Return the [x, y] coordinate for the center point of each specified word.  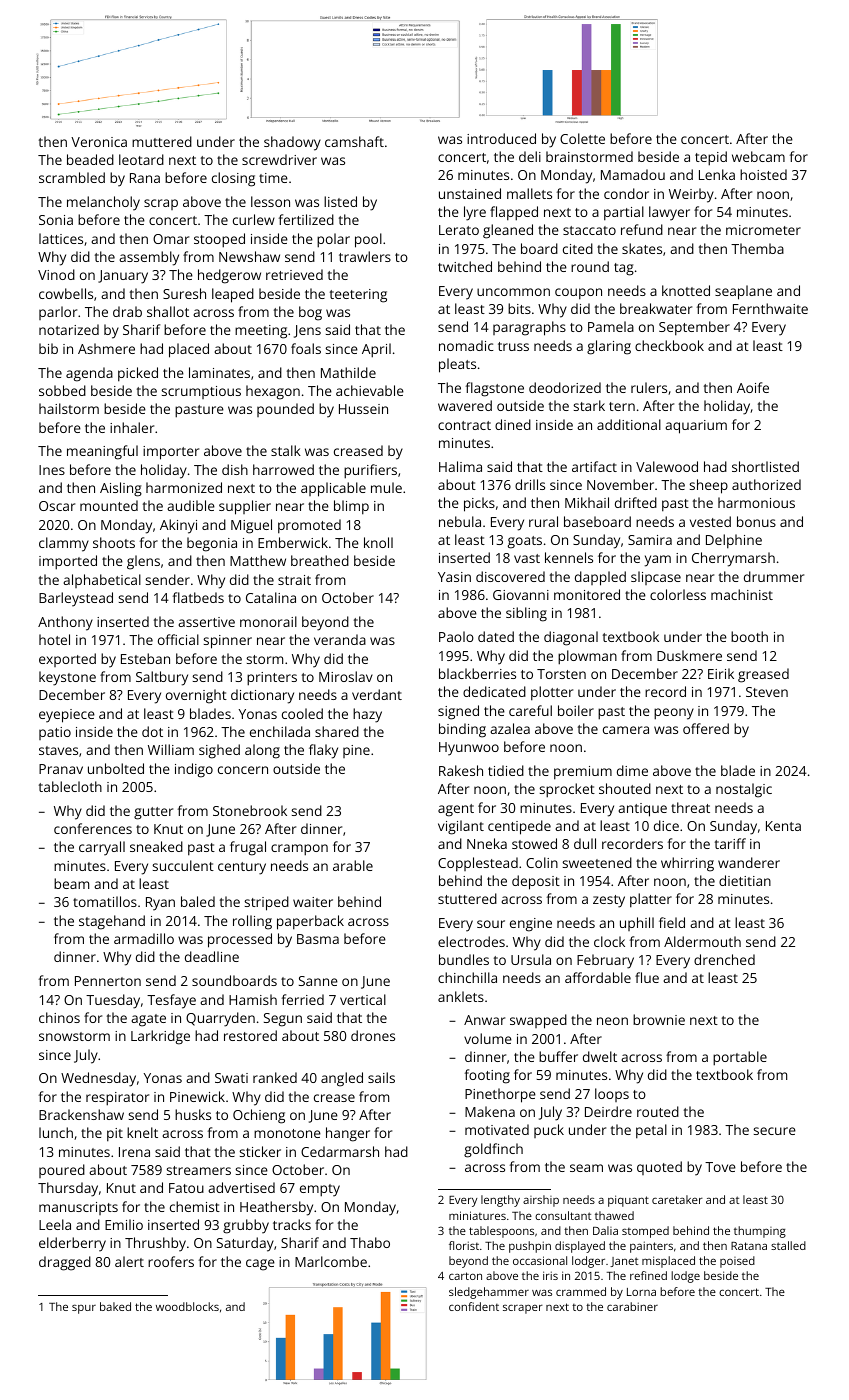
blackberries [477, 673]
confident [474, 1306]
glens [143, 562]
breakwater [656, 308]
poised [737, 1262]
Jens [307, 331]
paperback [310, 922]
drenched [724, 959]
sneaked [156, 846]
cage [260, 1265]
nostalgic [744, 790]
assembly [149, 258]
